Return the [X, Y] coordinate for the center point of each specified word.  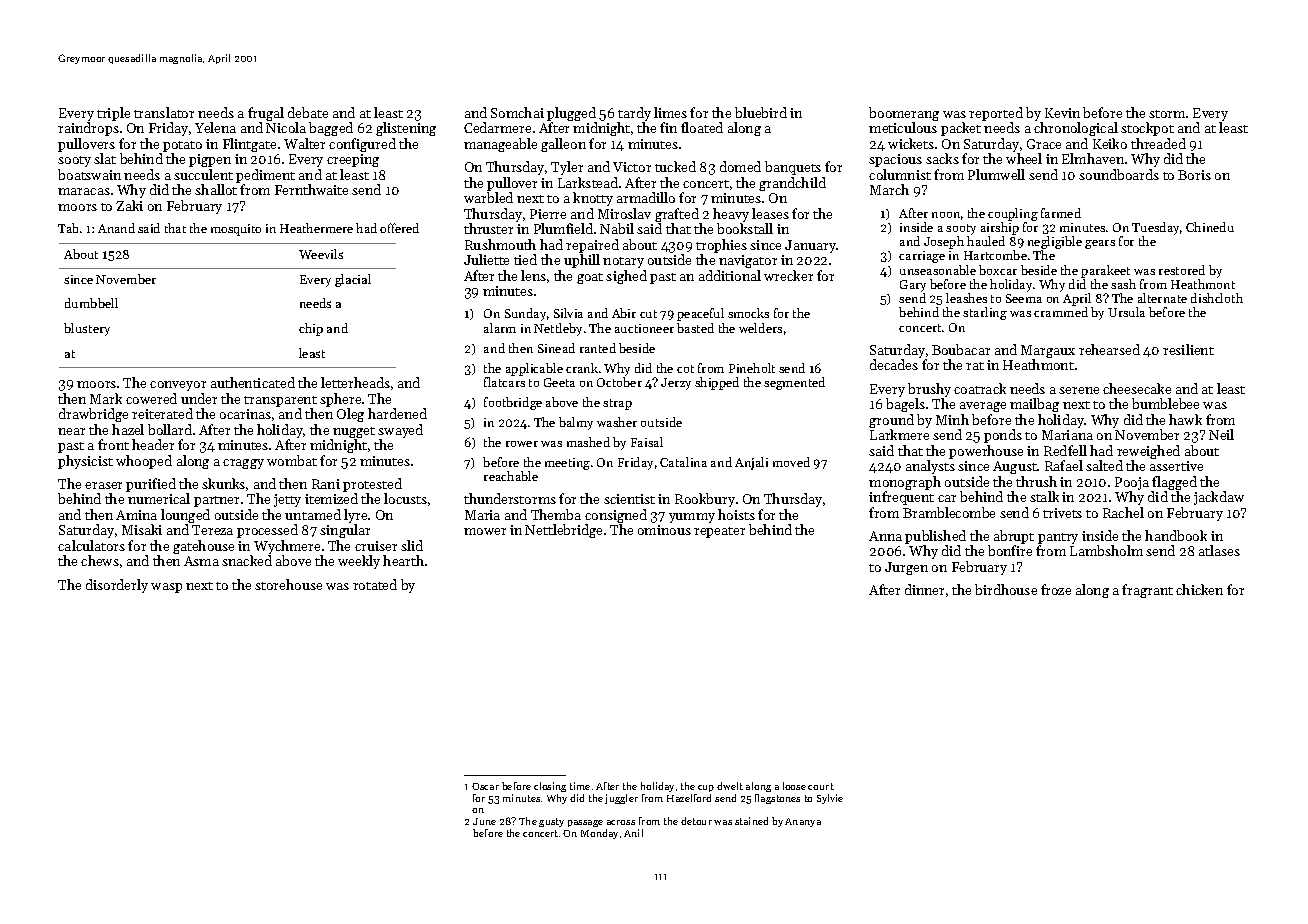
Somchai [517, 112]
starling [985, 313]
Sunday [525, 314]
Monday [599, 834]
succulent [203, 174]
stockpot [1147, 129]
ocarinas [245, 414]
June [484, 821]
